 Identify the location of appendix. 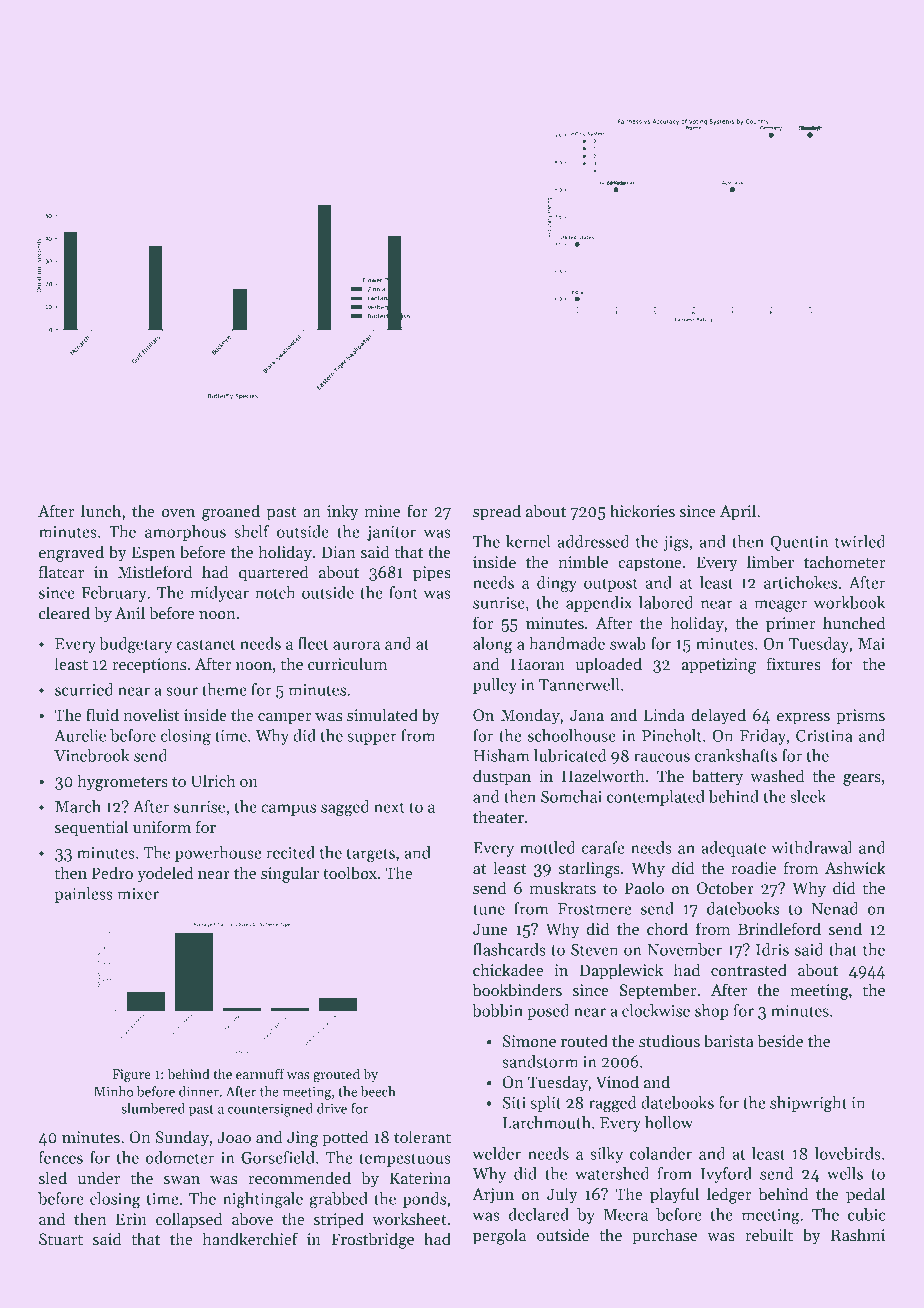
(599, 604).
